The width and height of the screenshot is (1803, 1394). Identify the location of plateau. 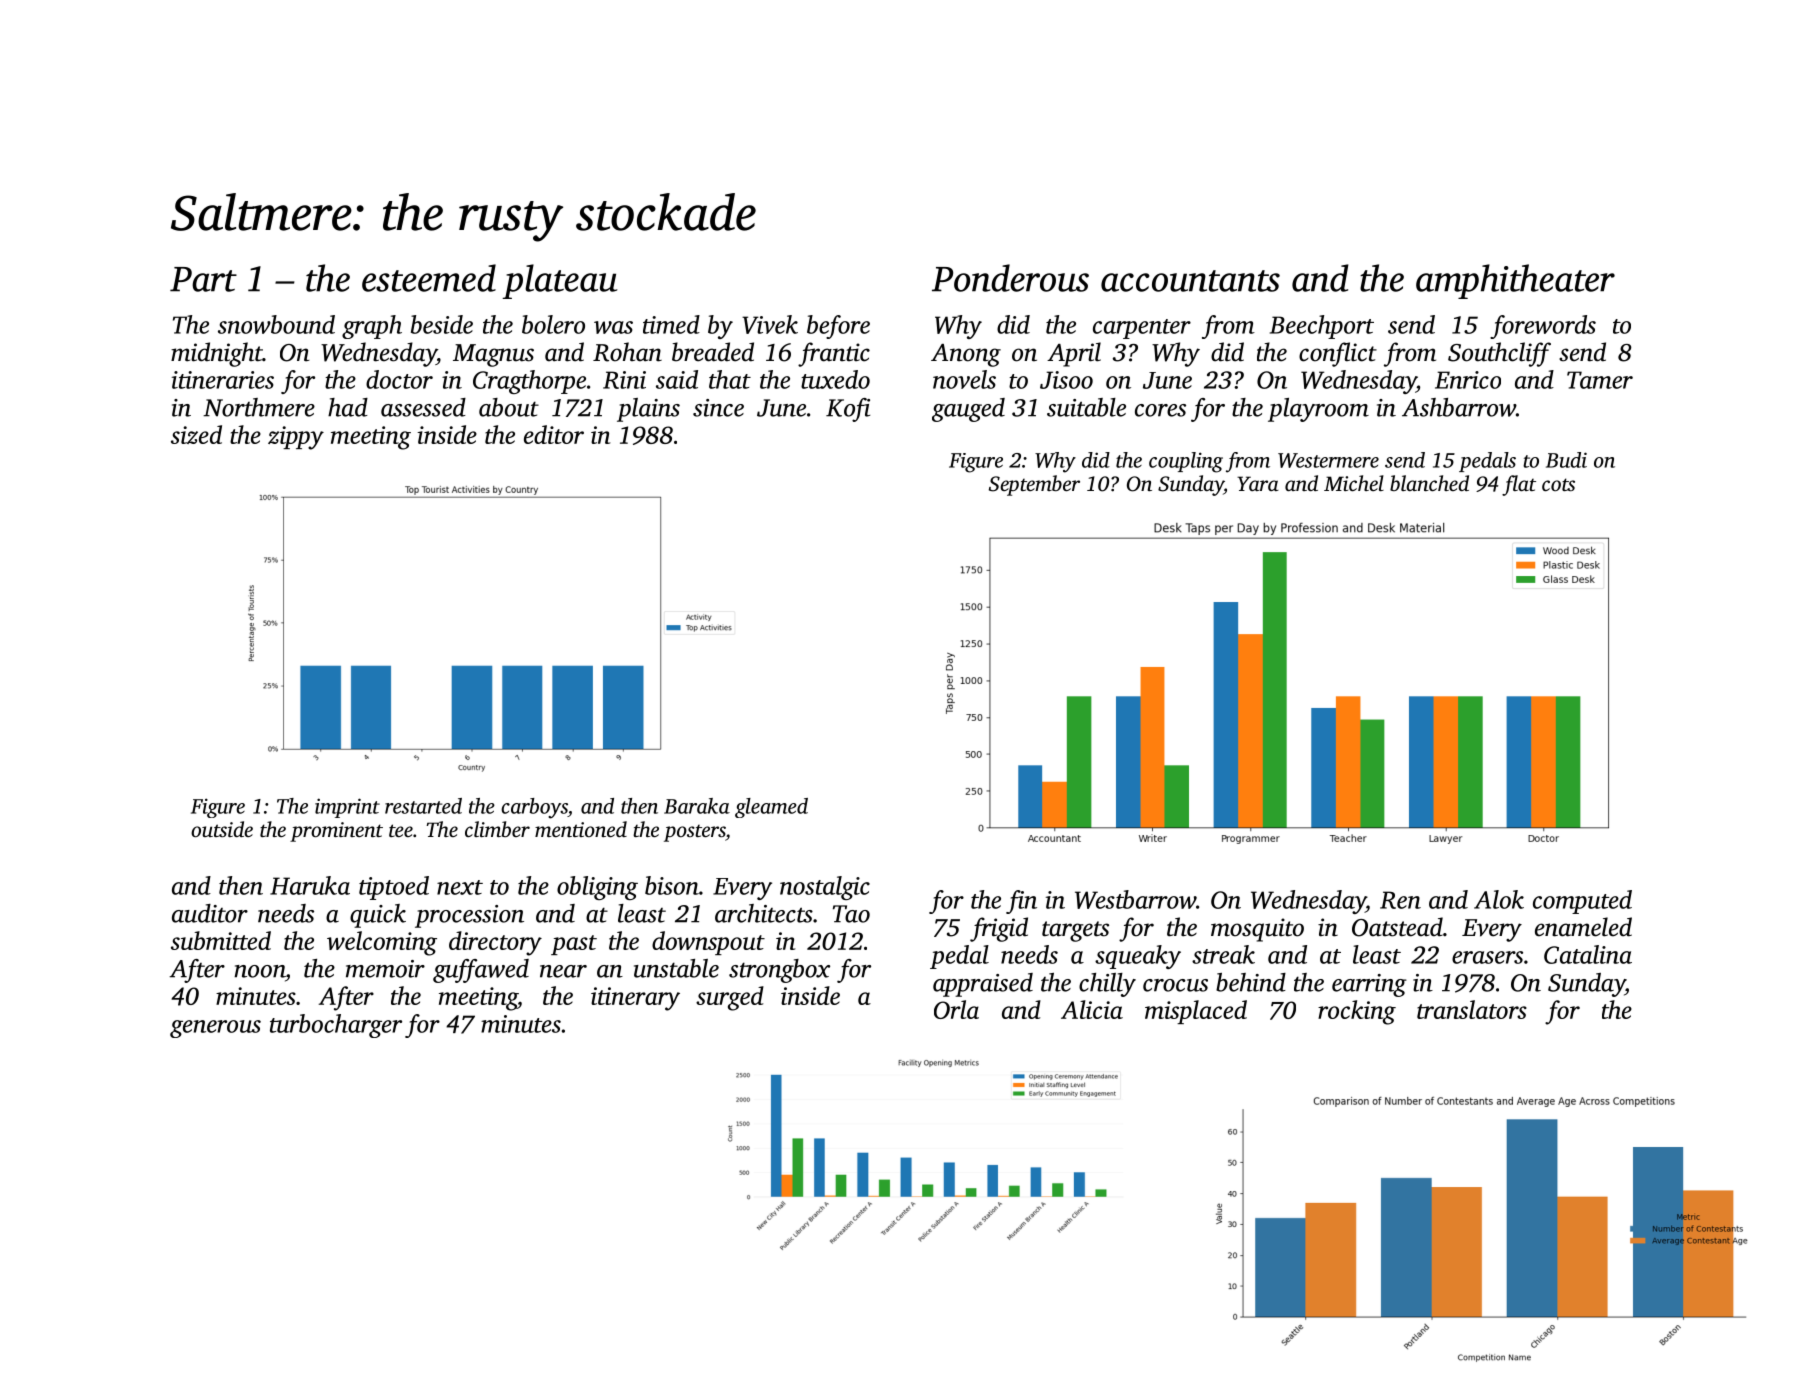
(559, 281).
